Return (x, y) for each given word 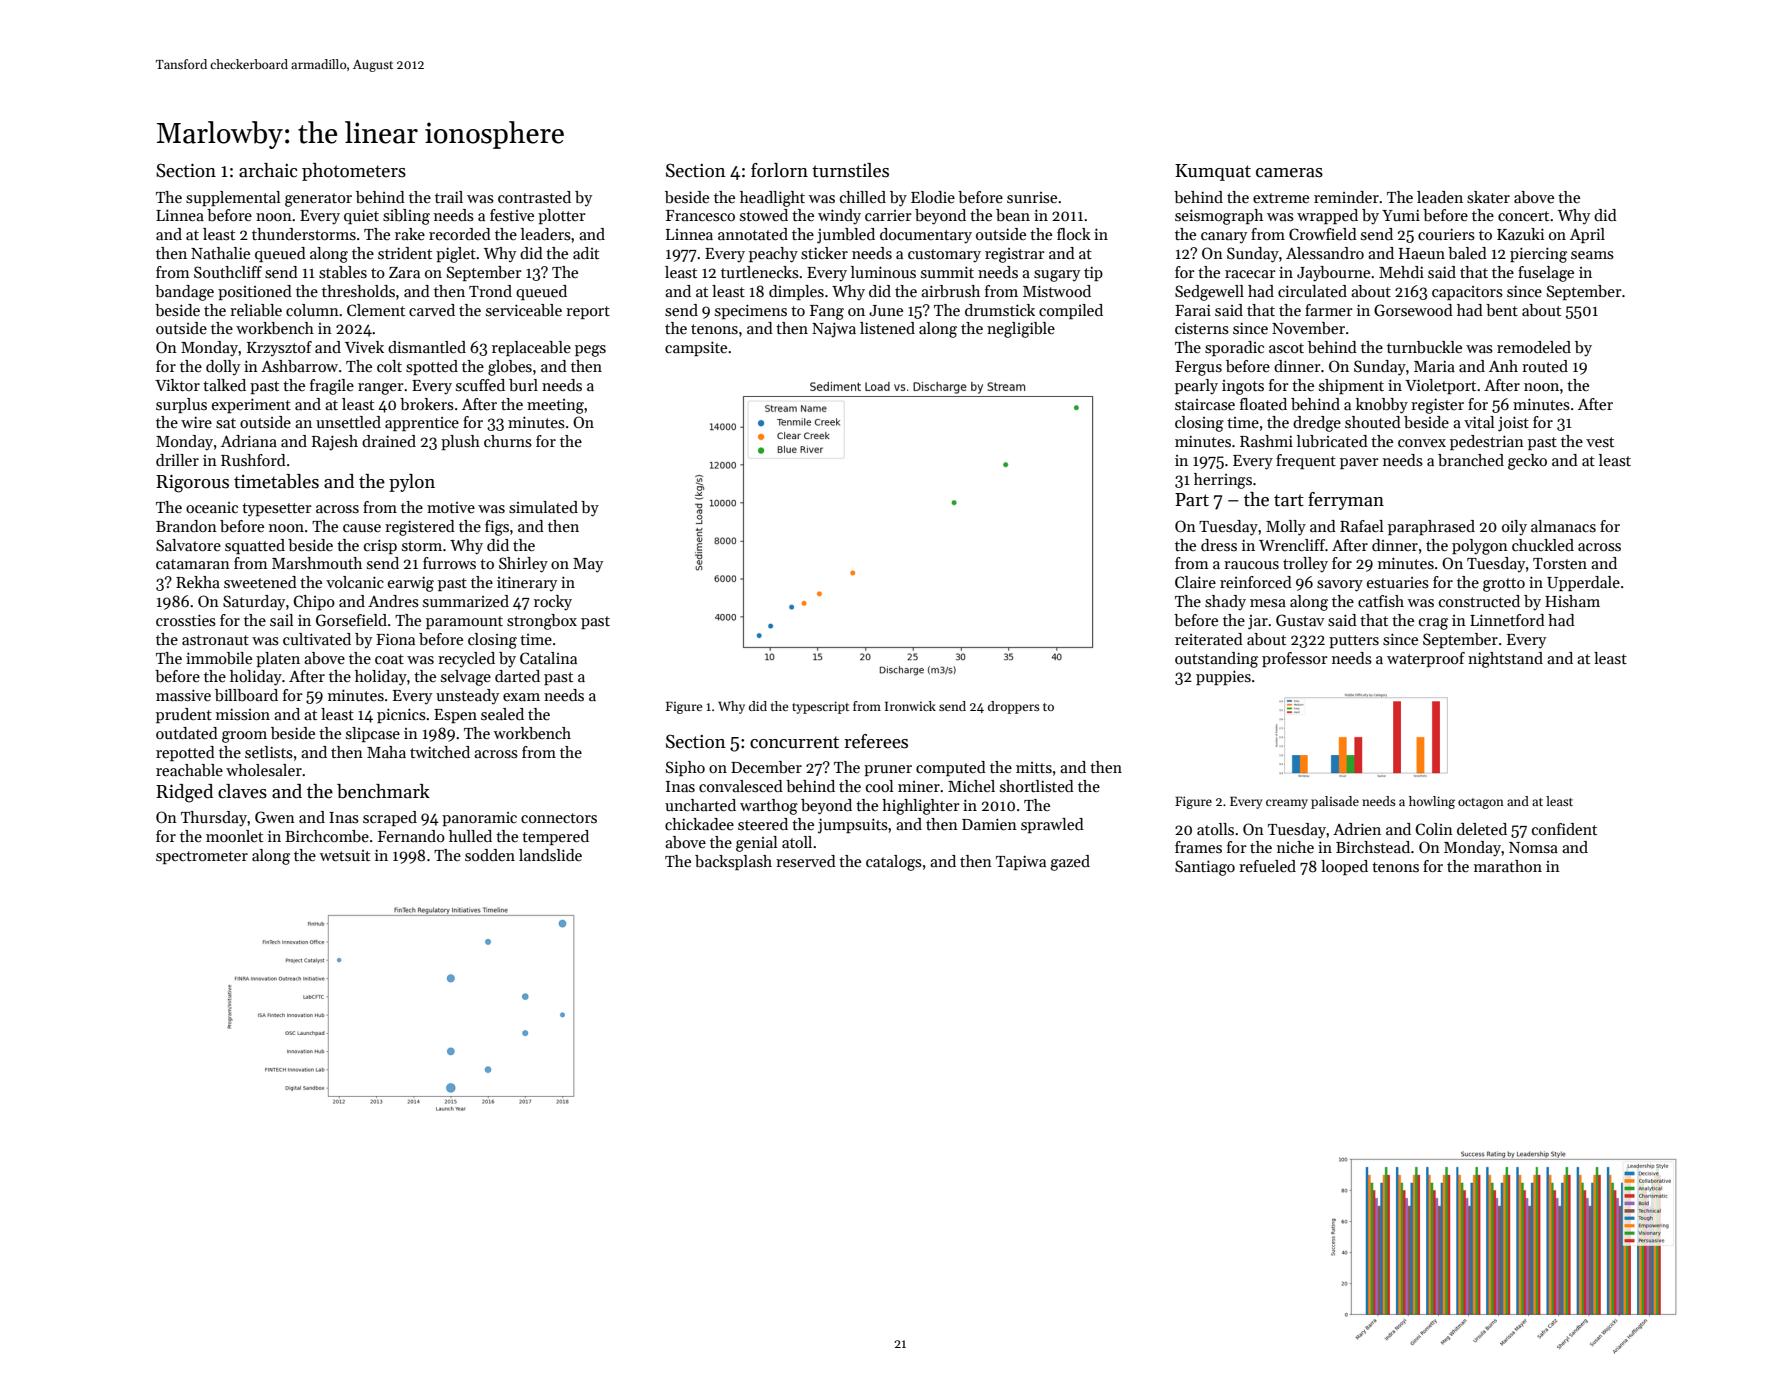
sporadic (1234, 348)
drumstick (1000, 310)
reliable (256, 310)
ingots (1243, 387)
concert (1523, 216)
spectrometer (202, 857)
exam (521, 697)
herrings (1223, 481)
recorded (460, 234)
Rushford (253, 460)
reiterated (1209, 639)
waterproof (1426, 659)
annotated (753, 234)
